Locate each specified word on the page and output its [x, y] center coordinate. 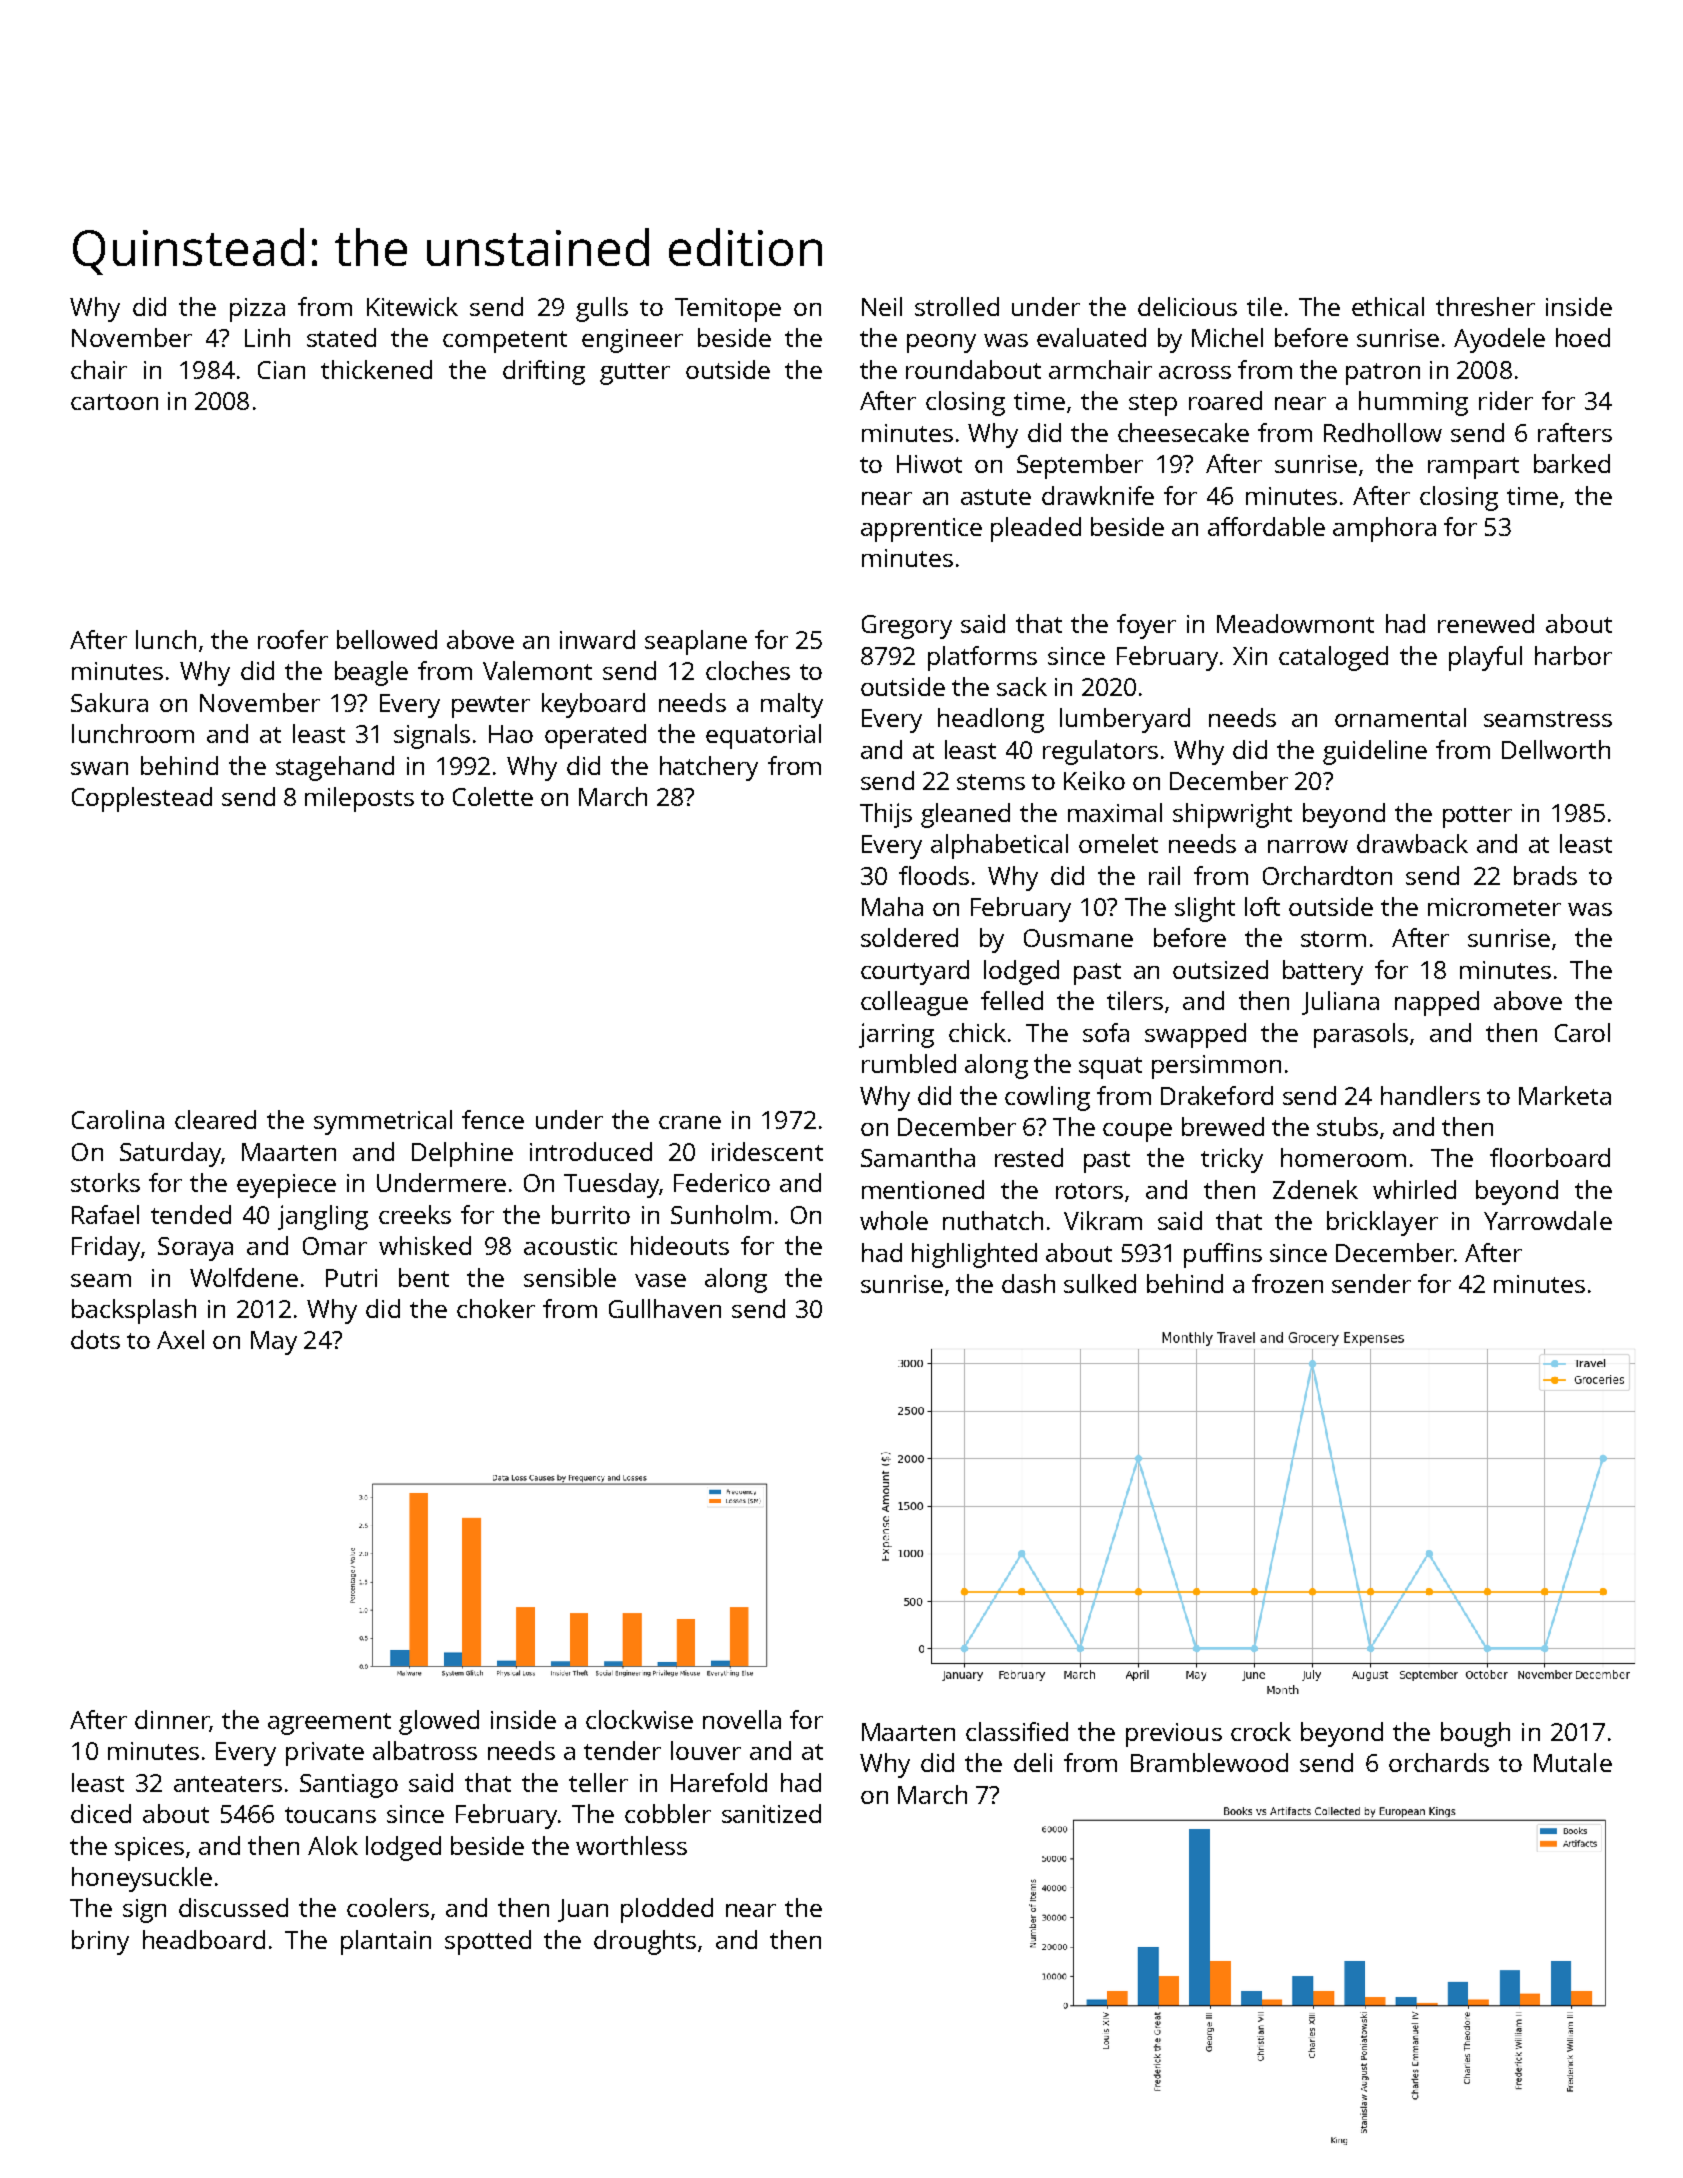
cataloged [1333, 658]
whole [894, 1220]
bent [424, 1277]
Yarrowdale [1548, 1220]
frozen [1287, 1283]
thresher [1485, 306]
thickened [376, 369]
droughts [645, 1942]
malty [792, 705]
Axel [180, 1339]
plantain [386, 1942]
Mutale [1573, 1762]
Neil [882, 306]
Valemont [537, 670]
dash [1028, 1283]
